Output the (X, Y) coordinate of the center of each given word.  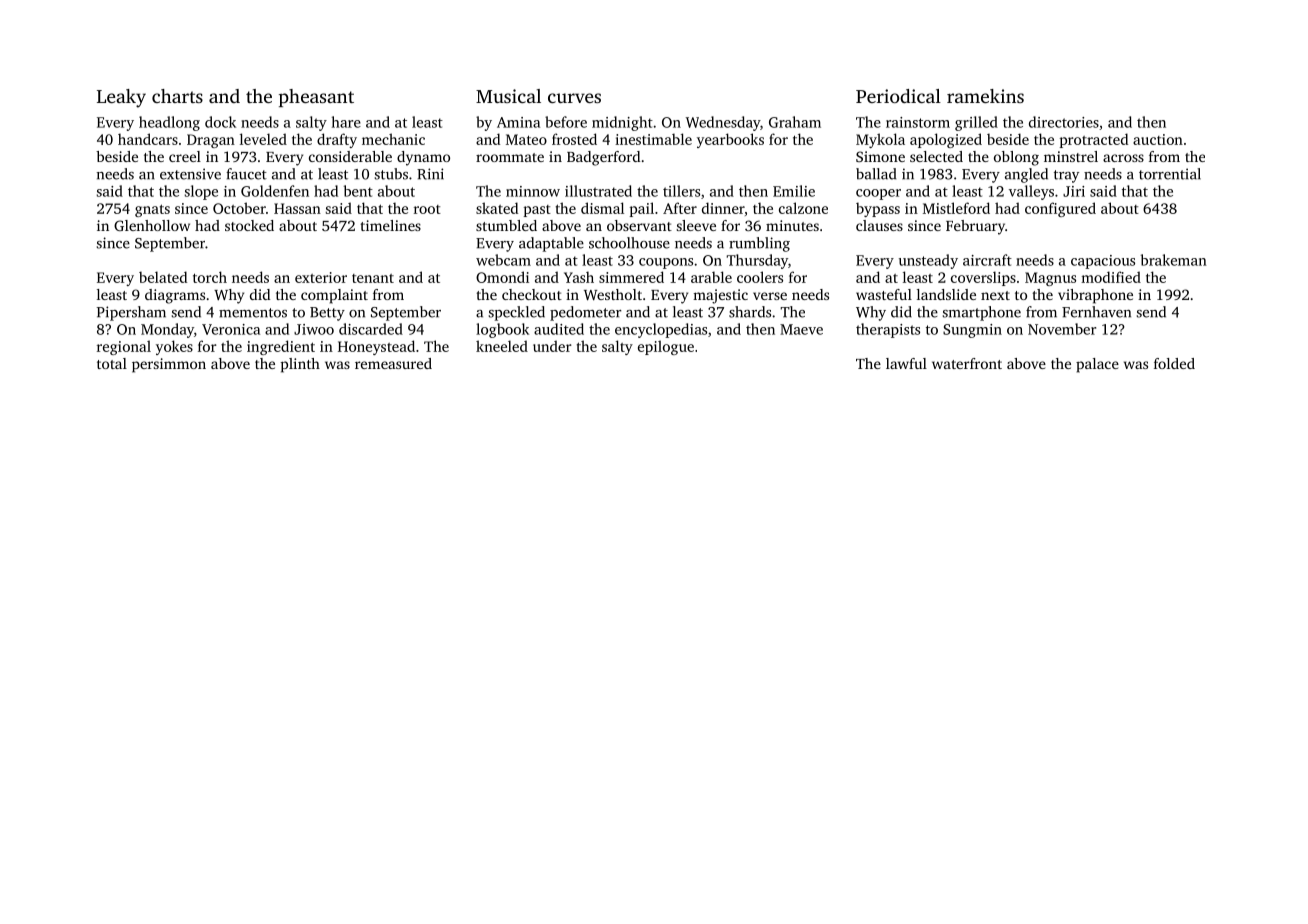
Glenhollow (152, 225)
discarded (371, 329)
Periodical (898, 96)
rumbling (759, 244)
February (975, 227)
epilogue (666, 347)
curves (574, 98)
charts (177, 96)
